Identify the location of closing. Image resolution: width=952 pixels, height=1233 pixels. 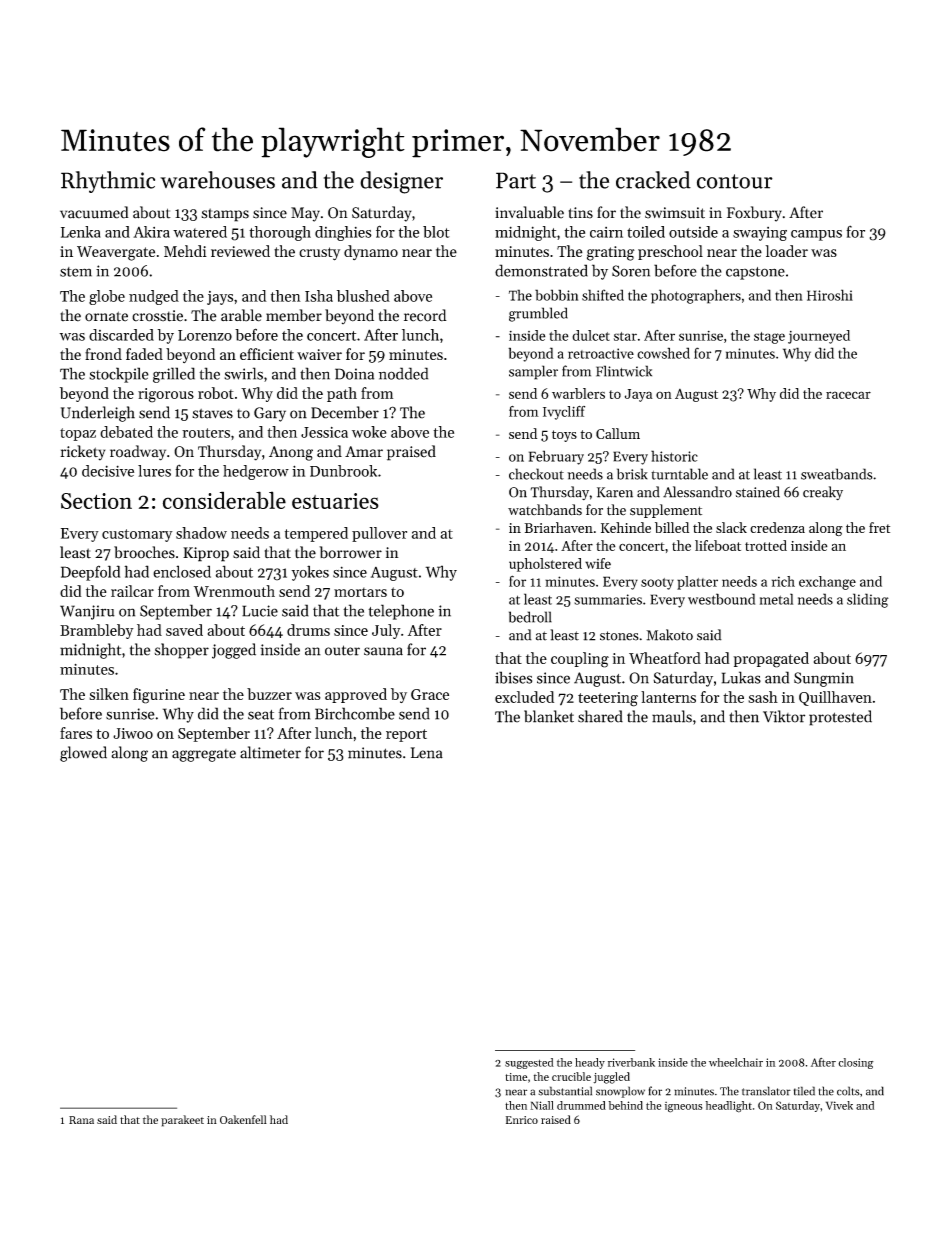
(856, 1063).
